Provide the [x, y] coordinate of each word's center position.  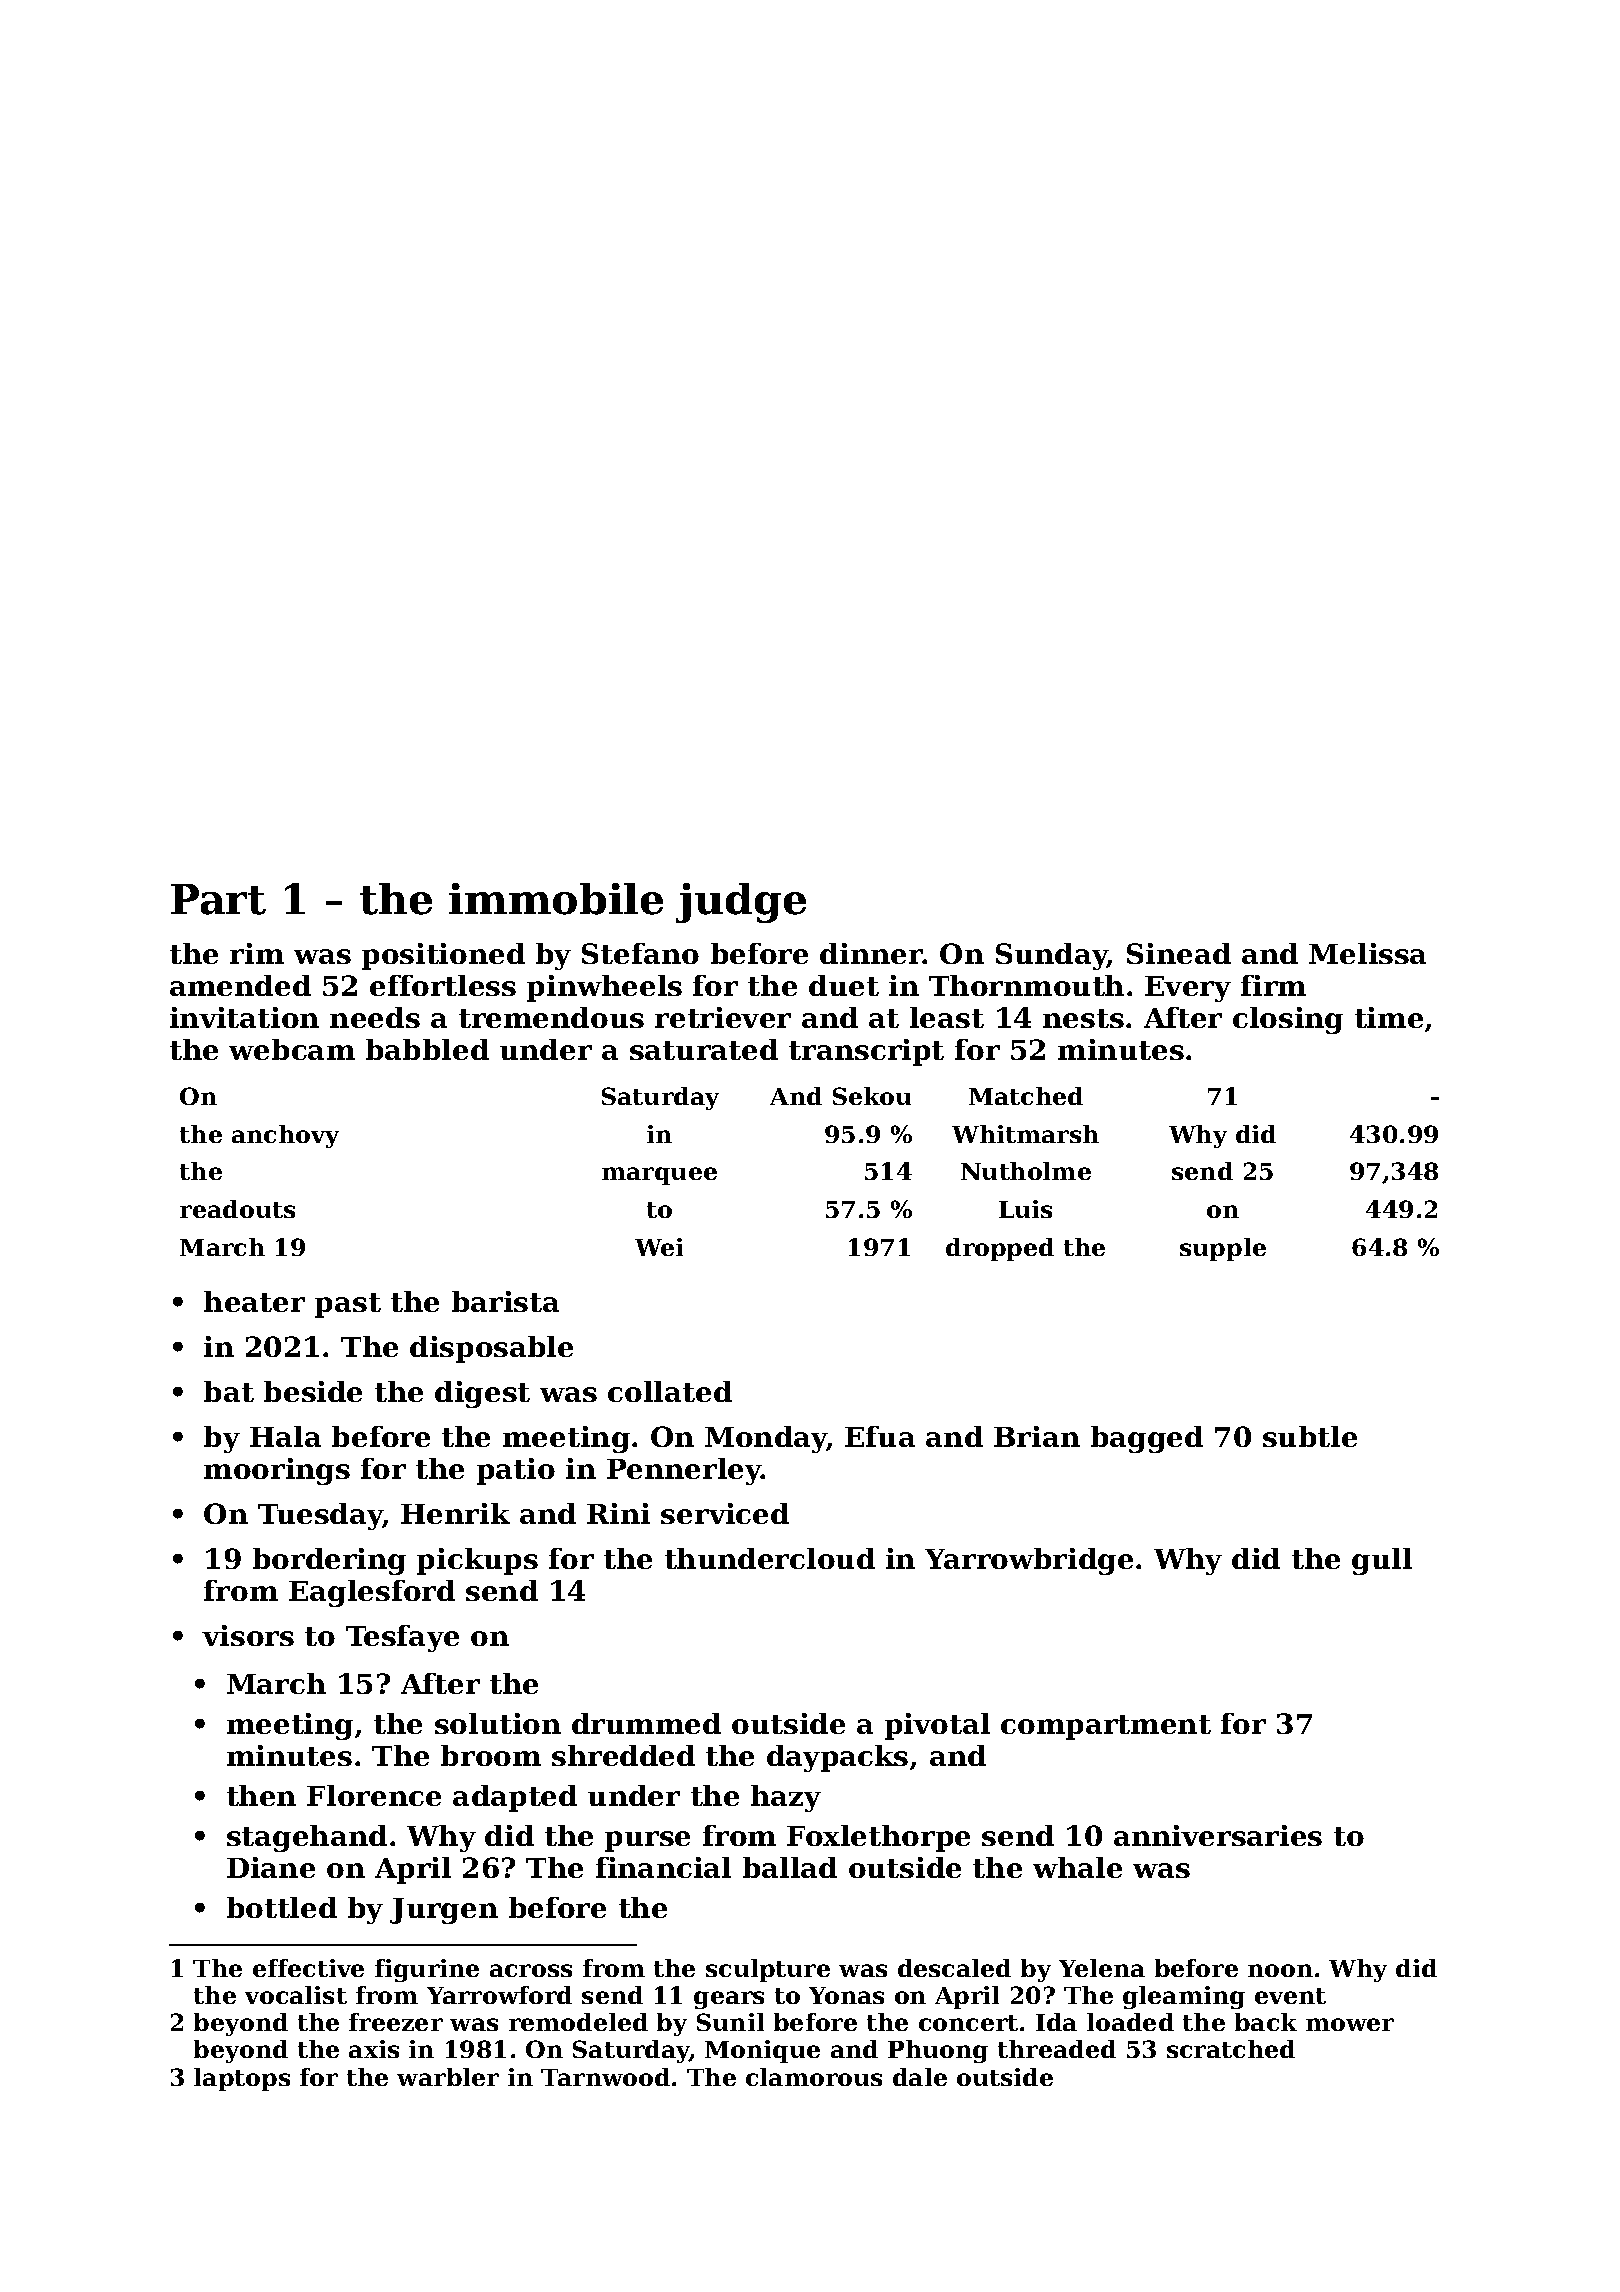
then [261, 1795]
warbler [448, 2077]
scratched [1231, 2049]
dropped [1000, 1249]
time [1389, 1017]
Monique [762, 2051]
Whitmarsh [1025, 1134]
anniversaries [1218, 1835]
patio [516, 1471]
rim [257, 953]
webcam [292, 1049]
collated [670, 1391]
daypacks [837, 1758]
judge [741, 903]
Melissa [1367, 953]
